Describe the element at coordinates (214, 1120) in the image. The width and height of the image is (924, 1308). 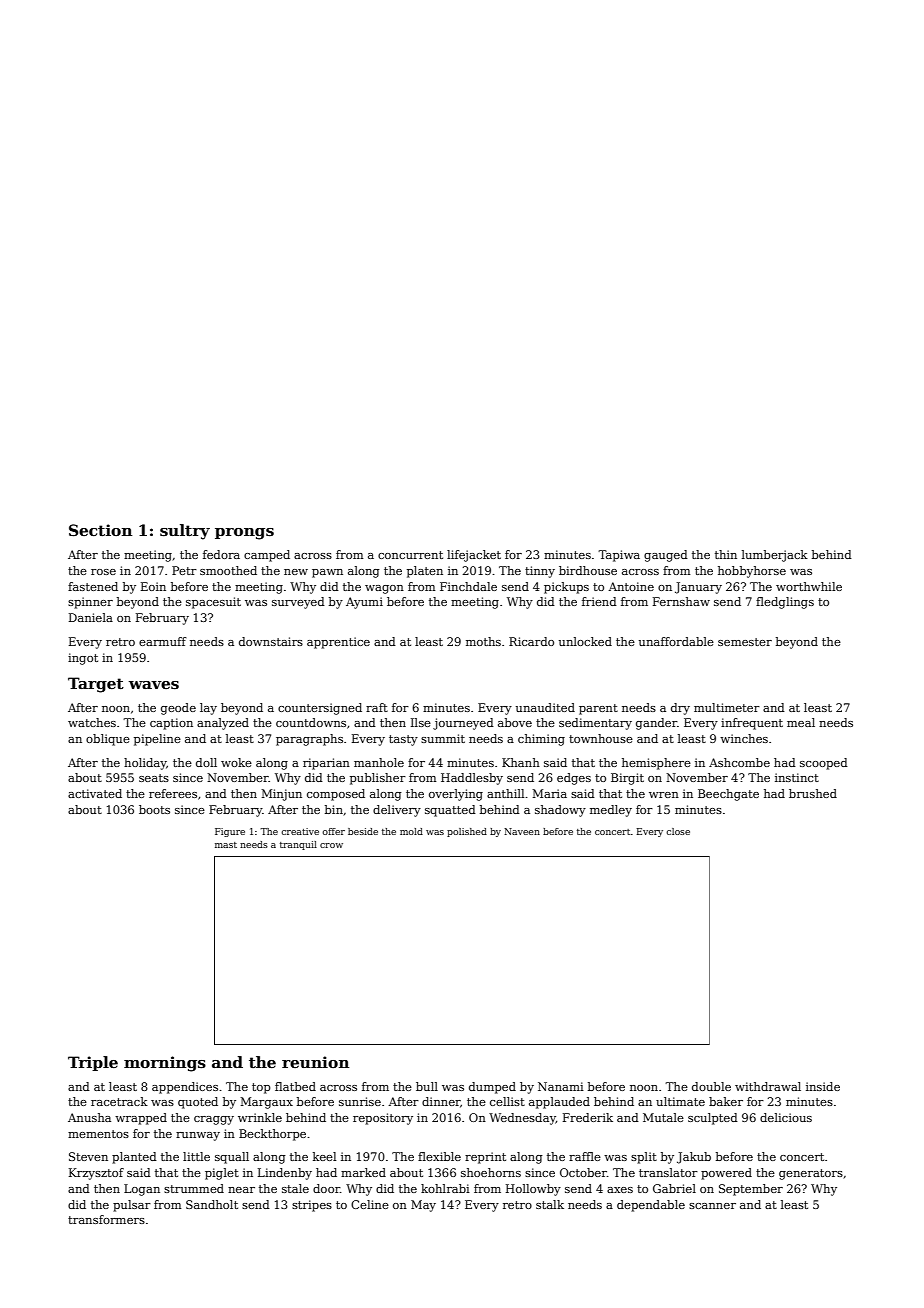
I see `craggy` at that location.
